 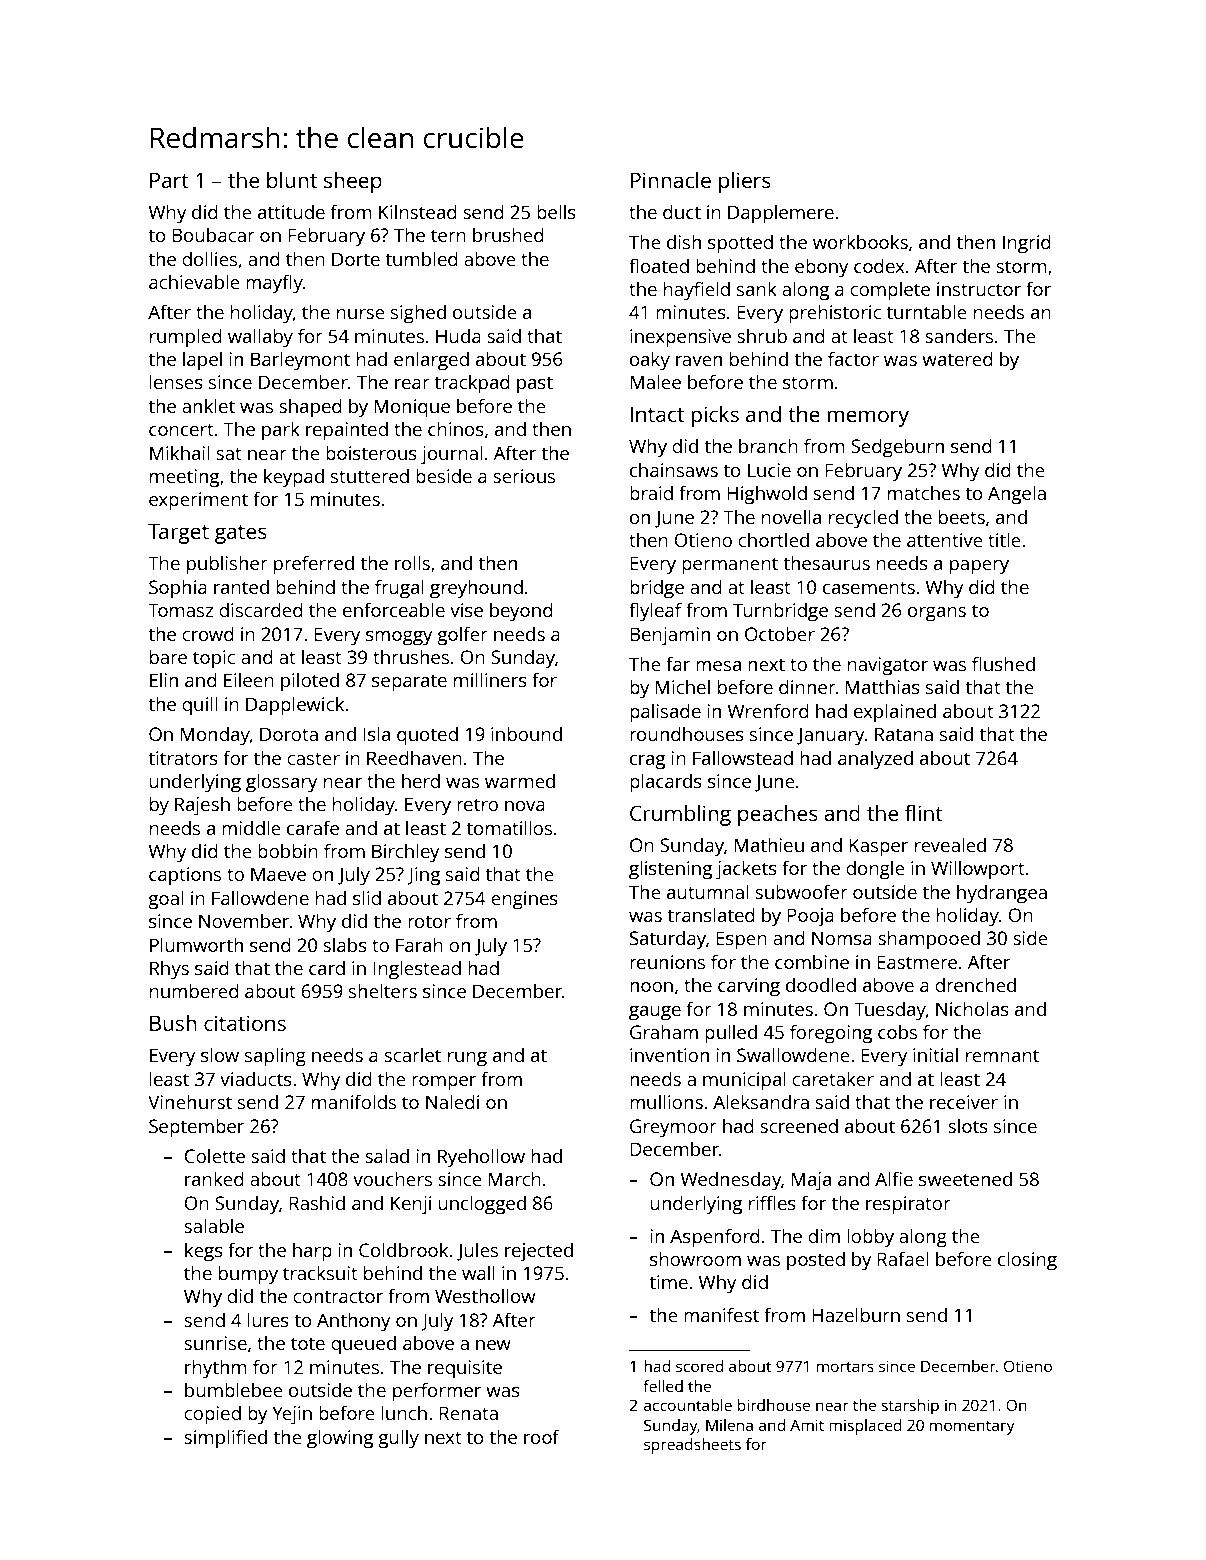 What do you see at coordinates (1027, 244) in the screenshot?
I see `Ingrid` at bounding box center [1027, 244].
